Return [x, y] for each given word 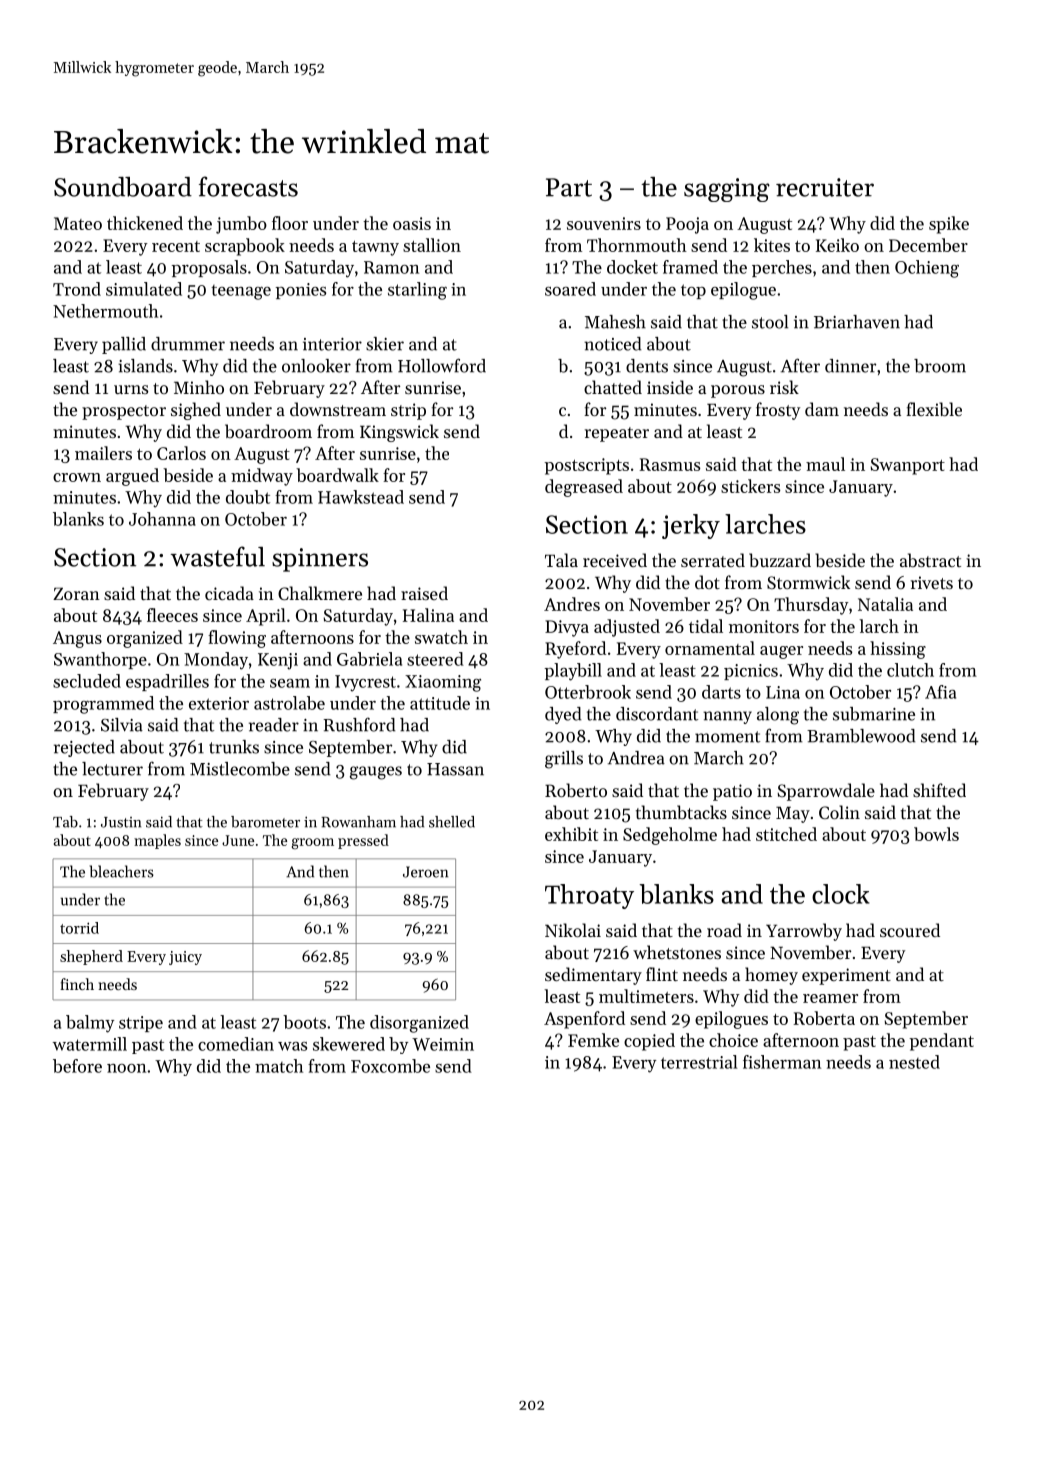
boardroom [268, 431]
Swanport [908, 466]
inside [670, 387]
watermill [90, 1044]
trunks [234, 747]
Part [569, 187]
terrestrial [699, 1062]
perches [782, 268]
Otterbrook [588, 692]
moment [727, 737]
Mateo [78, 223]
